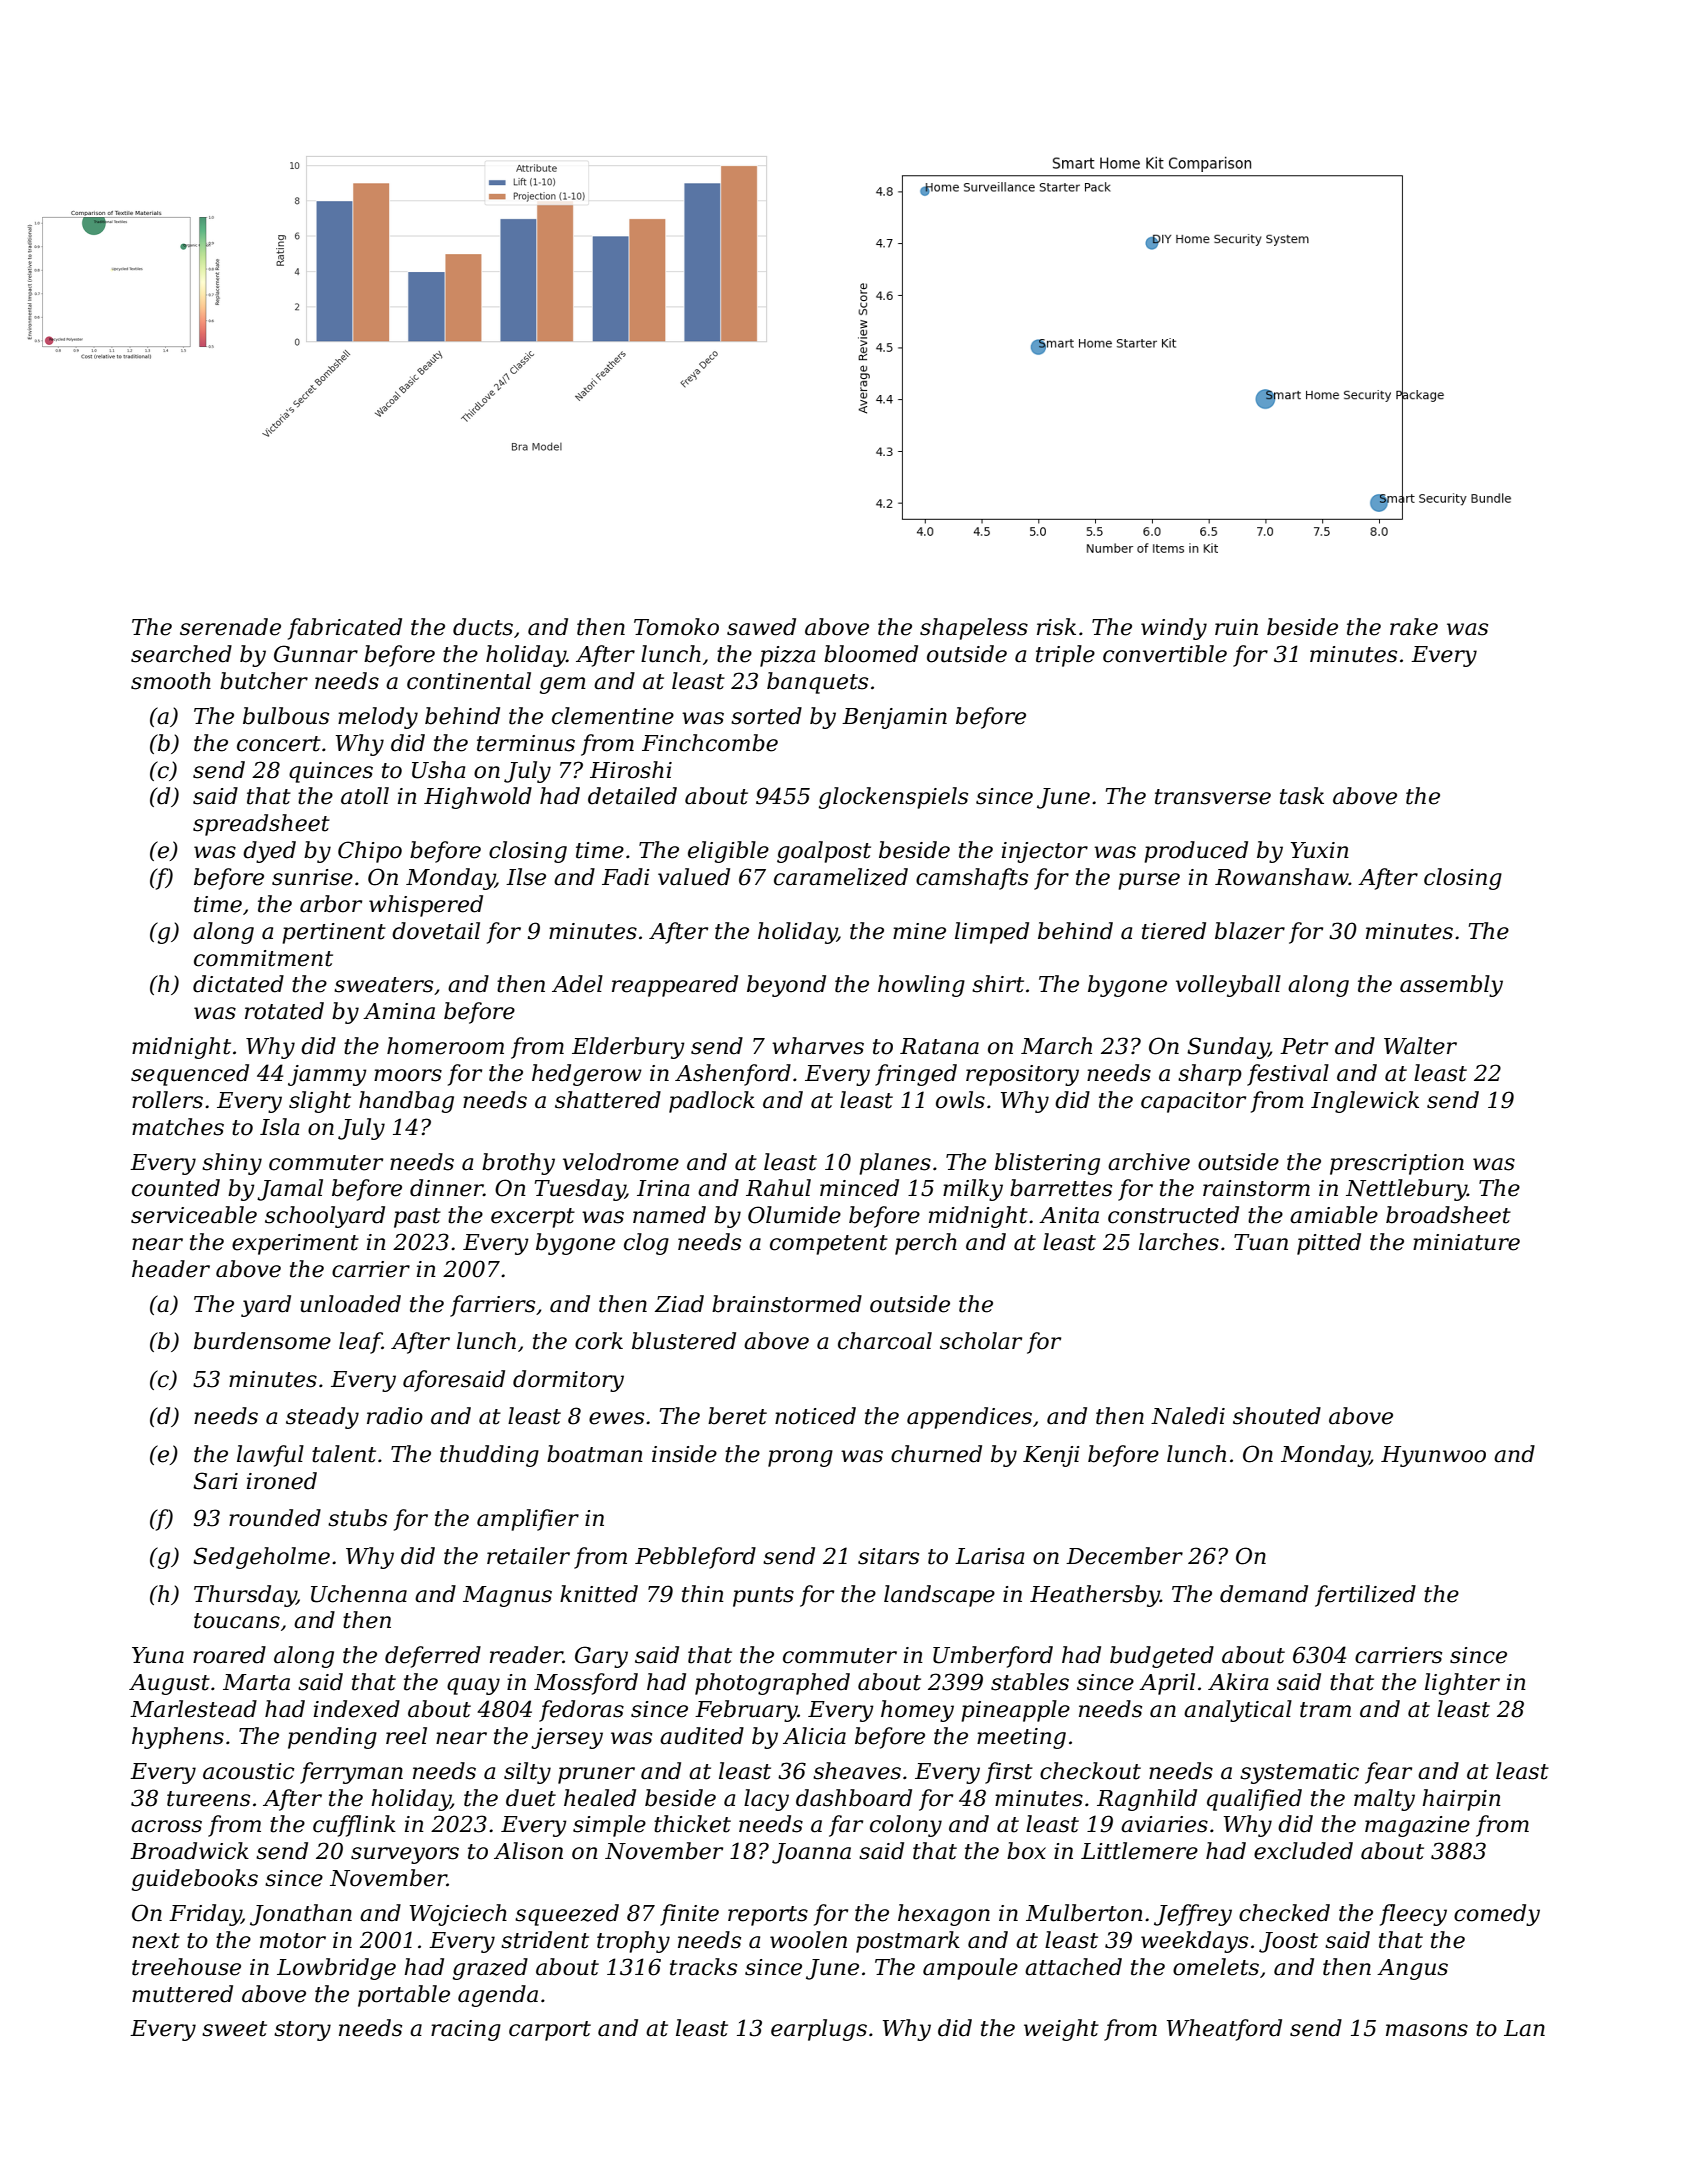  I want to click on landscape, so click(939, 1596).
